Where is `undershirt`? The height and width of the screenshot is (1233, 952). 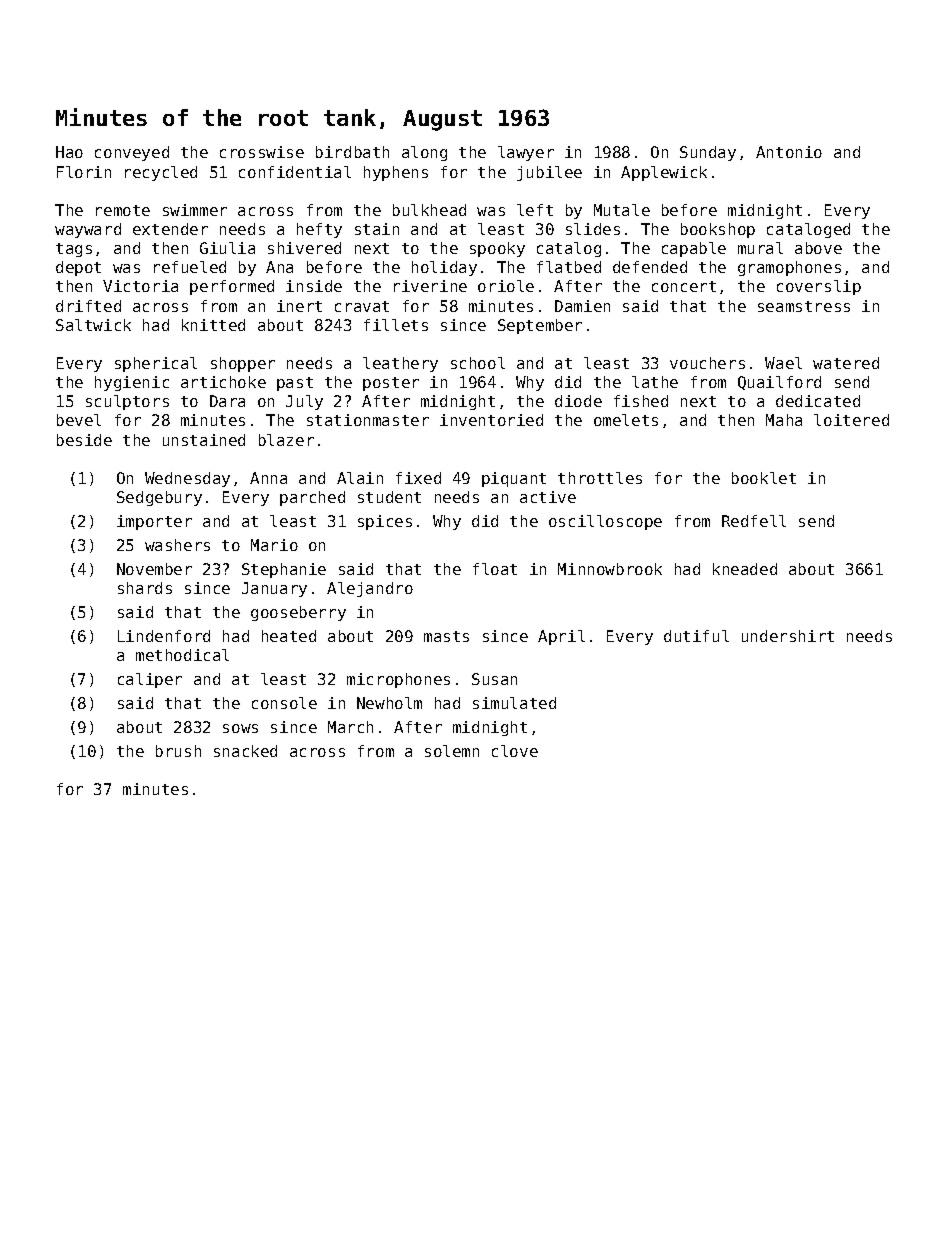
undershirt is located at coordinates (788, 636).
